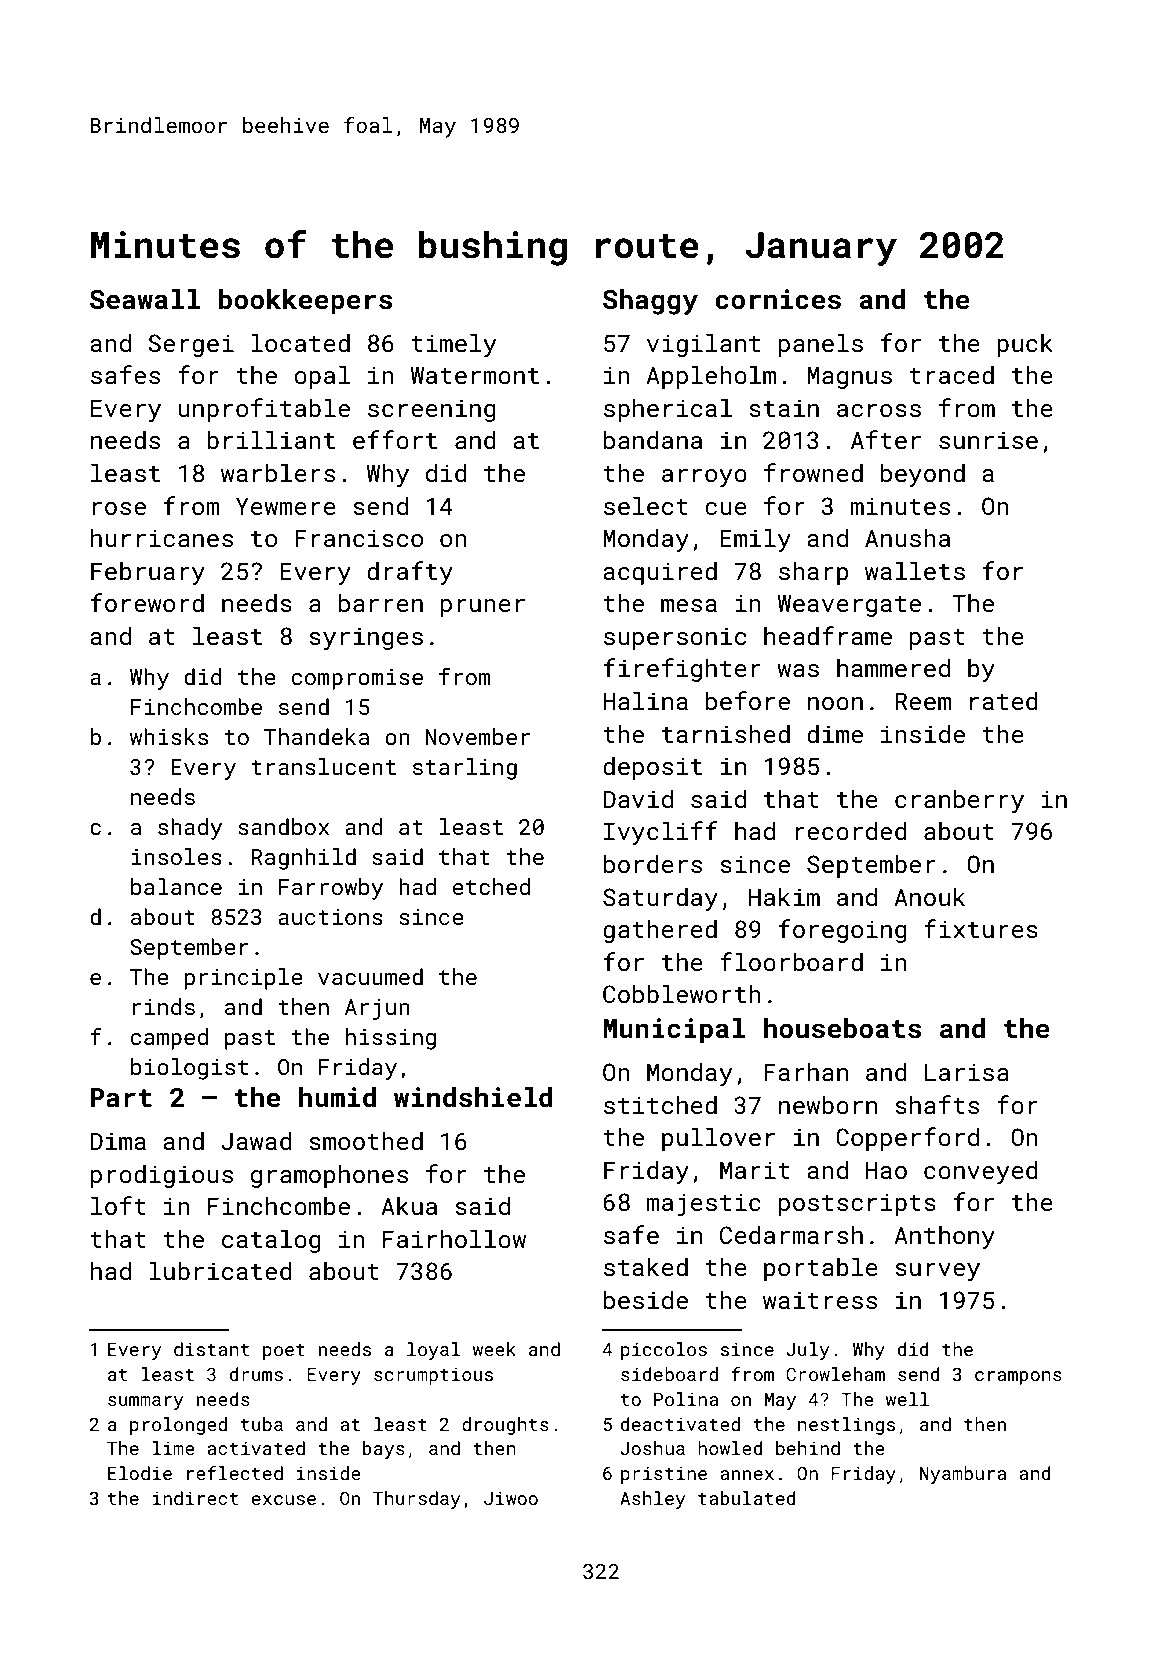  Describe the element at coordinates (478, 736) in the page. I see `November` at that location.
